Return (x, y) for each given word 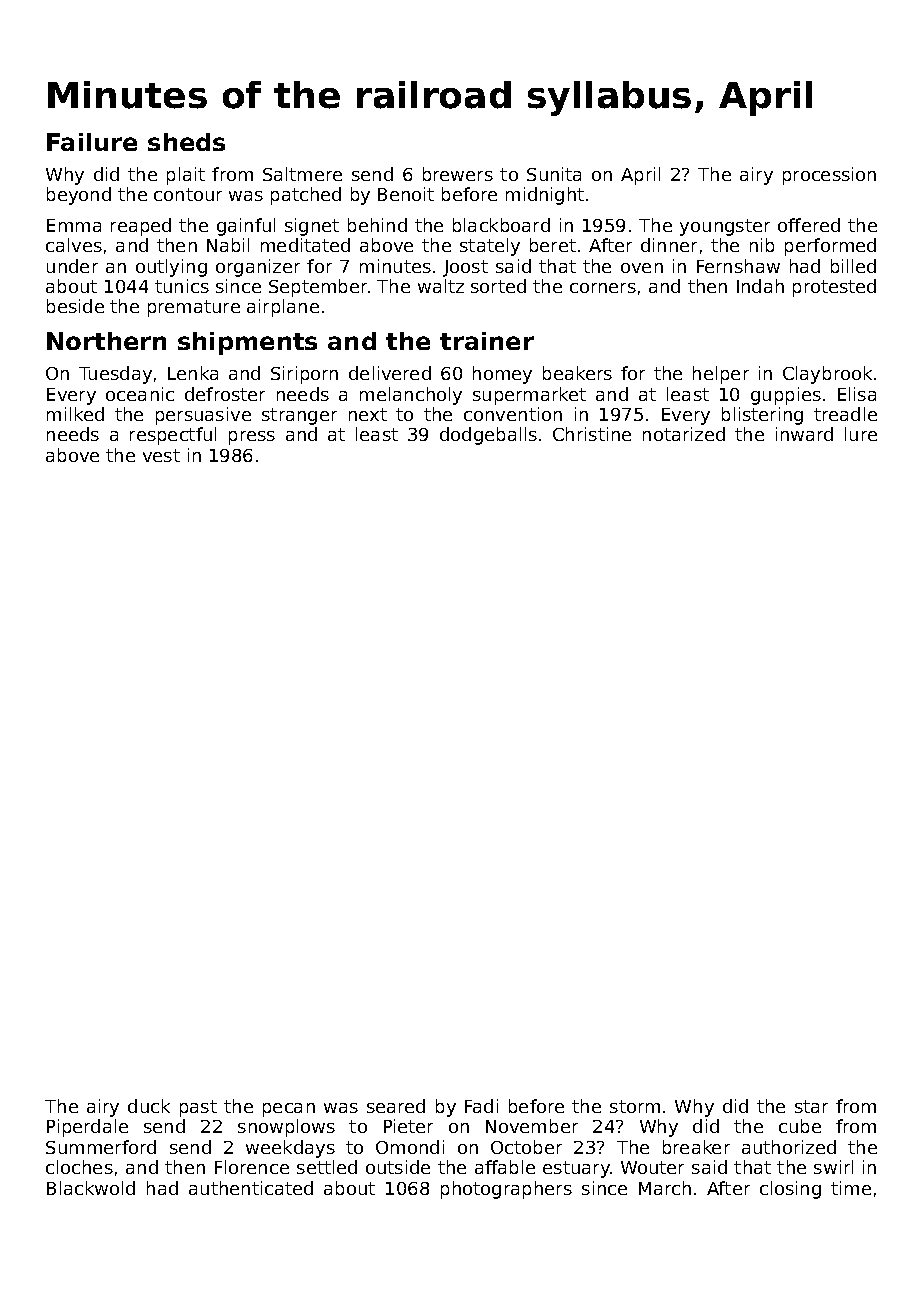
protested (834, 288)
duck (149, 1106)
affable (505, 1167)
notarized (684, 434)
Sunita (554, 174)
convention (513, 414)
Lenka (193, 373)
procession (829, 176)
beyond (79, 196)
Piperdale (87, 1128)
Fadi (481, 1106)
